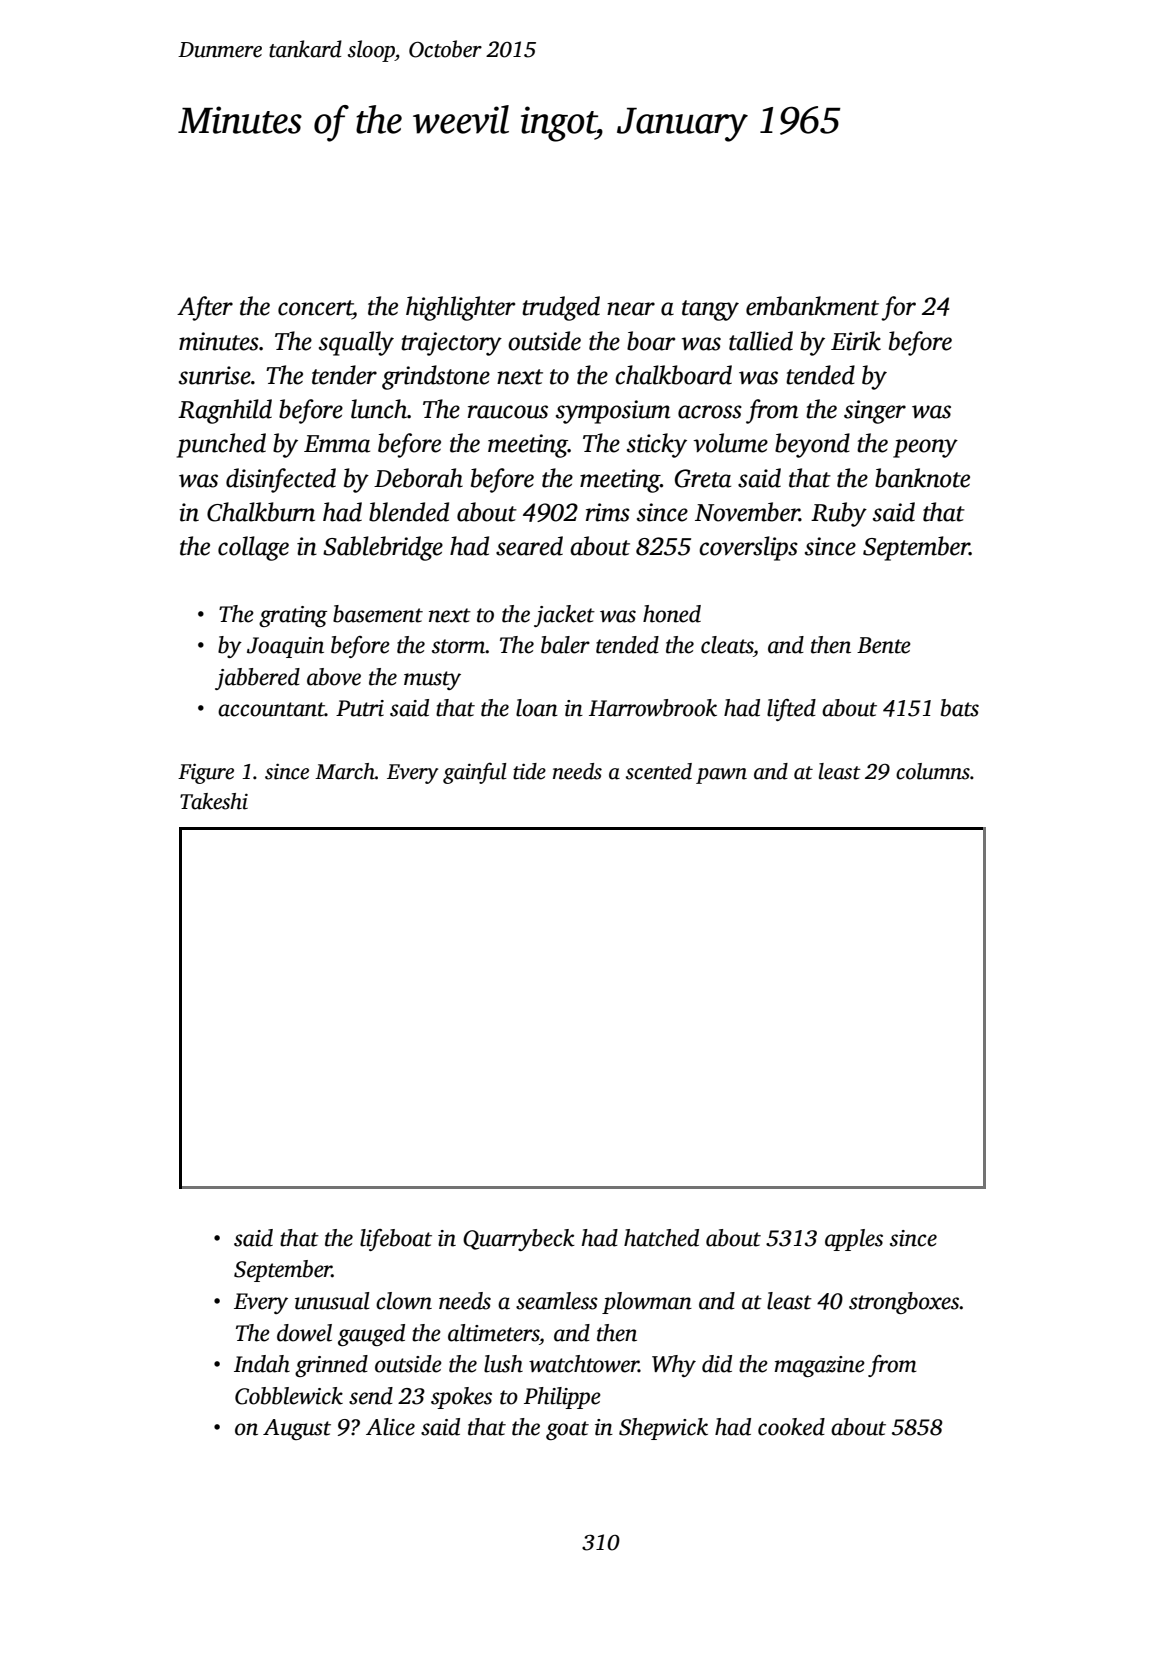  What do you see at coordinates (396, 1240) in the document?
I see `lifeboat` at bounding box center [396, 1240].
